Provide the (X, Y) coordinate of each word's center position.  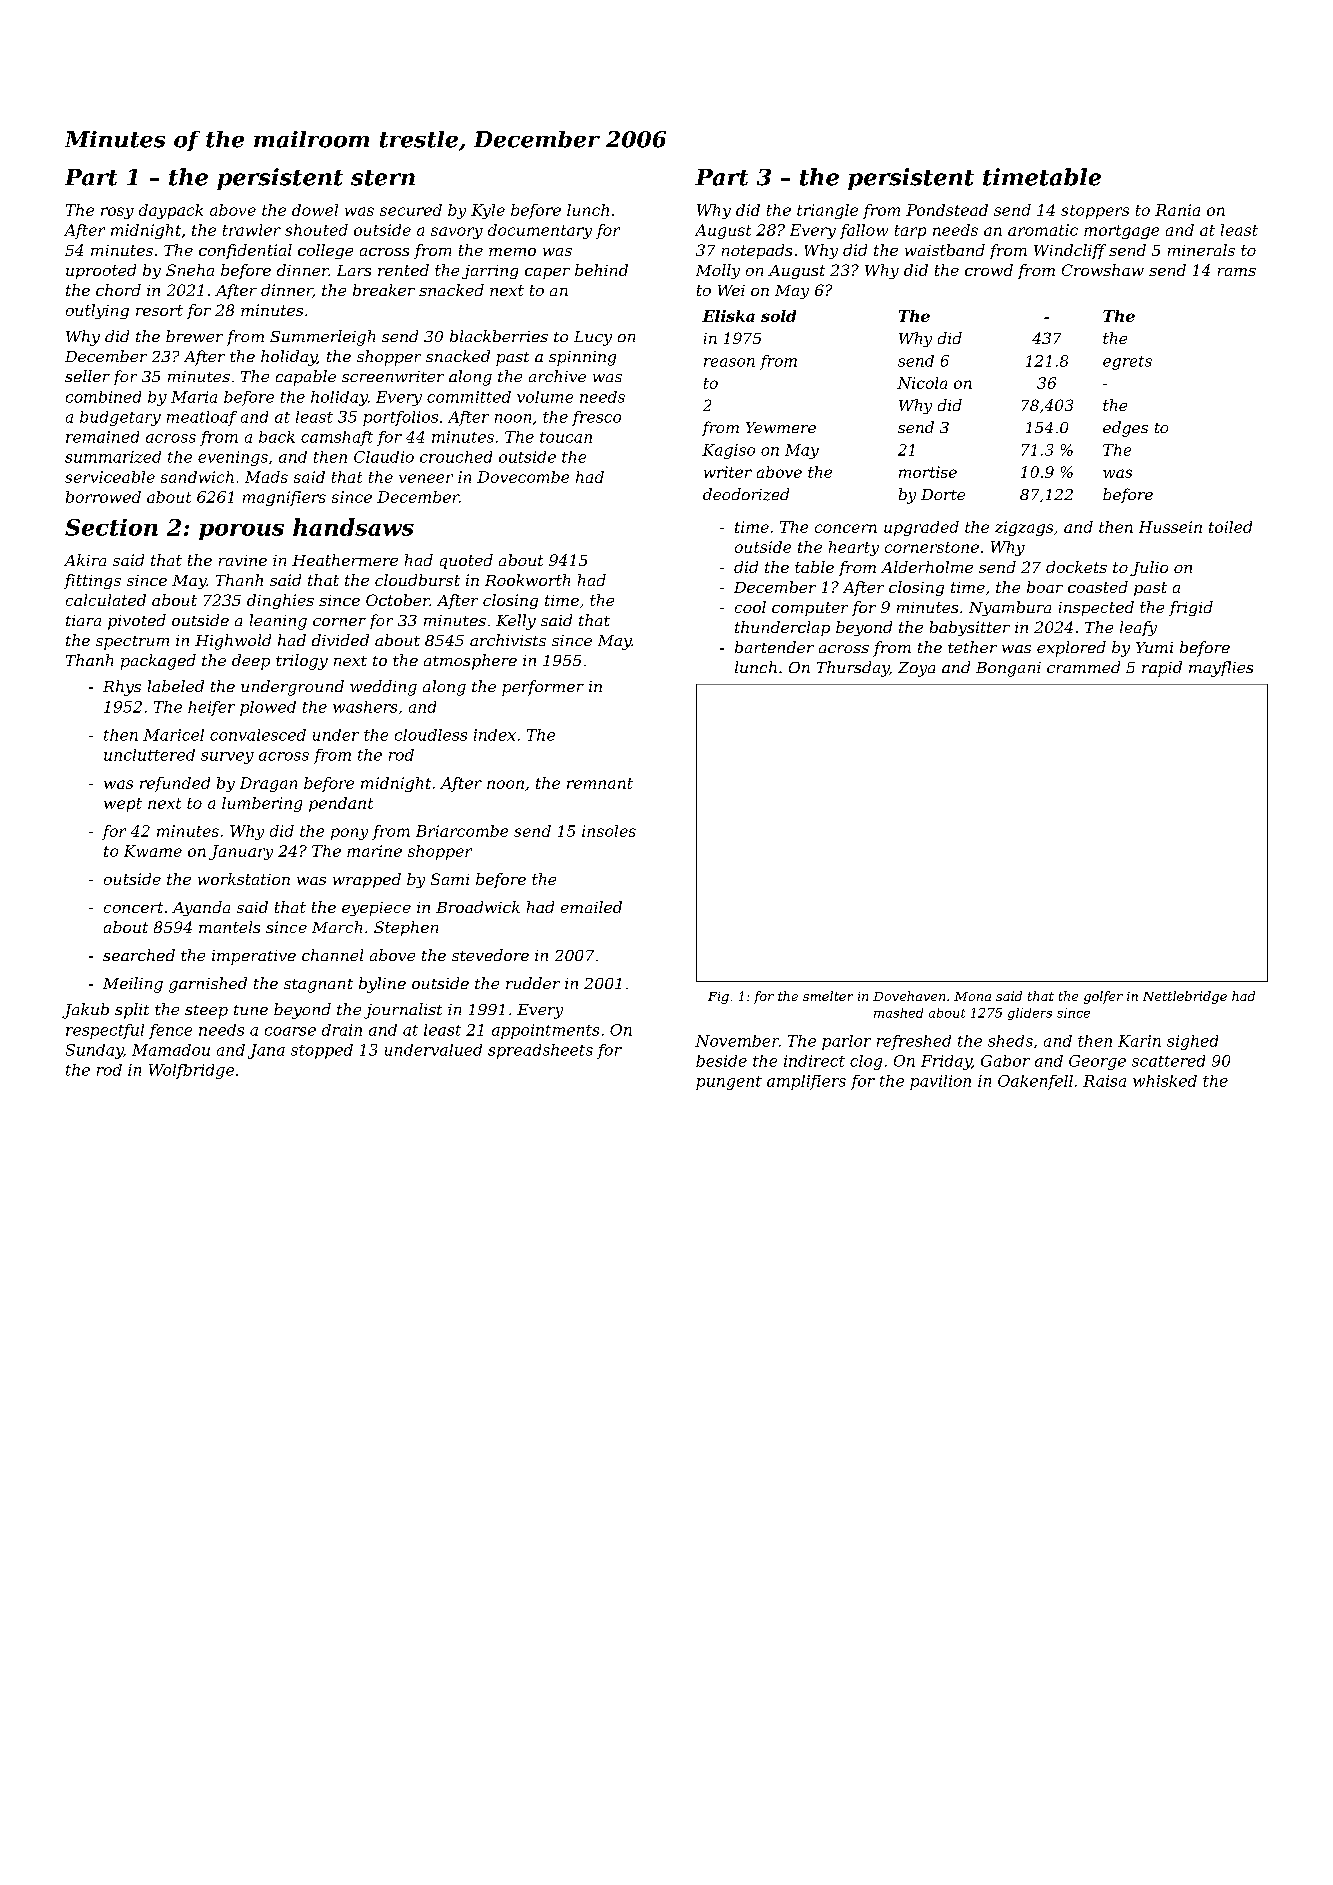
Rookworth (527, 580)
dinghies (280, 601)
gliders (1030, 1014)
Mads (266, 477)
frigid (1191, 608)
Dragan (268, 784)
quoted (466, 561)
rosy (117, 213)
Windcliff (1070, 251)
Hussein (1170, 527)
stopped (322, 1051)
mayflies (1221, 669)
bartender (774, 647)
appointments (545, 1031)
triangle (827, 211)
